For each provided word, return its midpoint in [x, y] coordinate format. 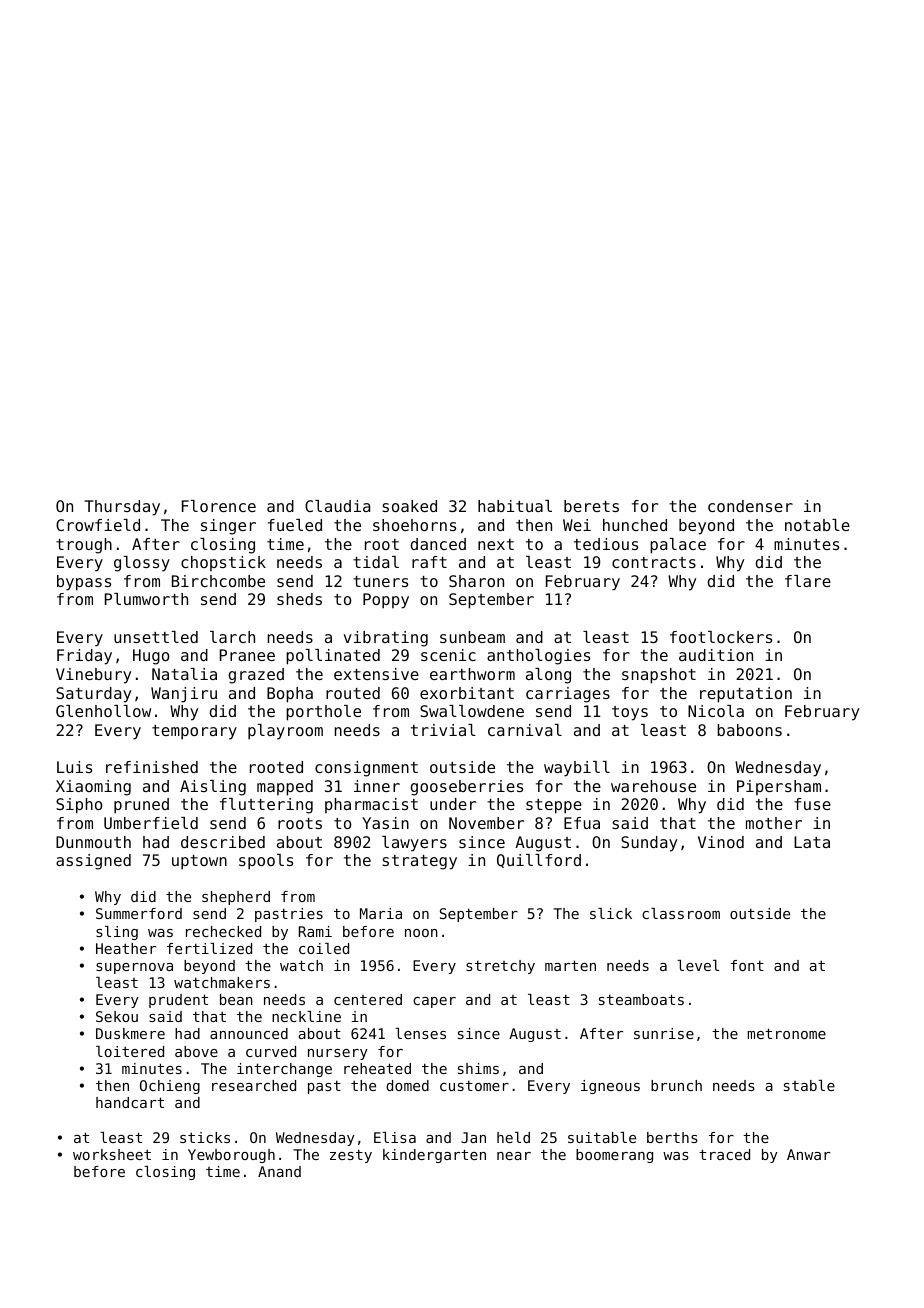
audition [716, 655]
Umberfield [151, 823]
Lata [812, 842]
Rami [315, 931]
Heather [126, 948]
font [747, 965]
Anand [279, 1171]
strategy [419, 862]
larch [232, 637]
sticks [205, 1137]
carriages [568, 695]
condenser [750, 506]
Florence [219, 506]
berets [591, 506]
